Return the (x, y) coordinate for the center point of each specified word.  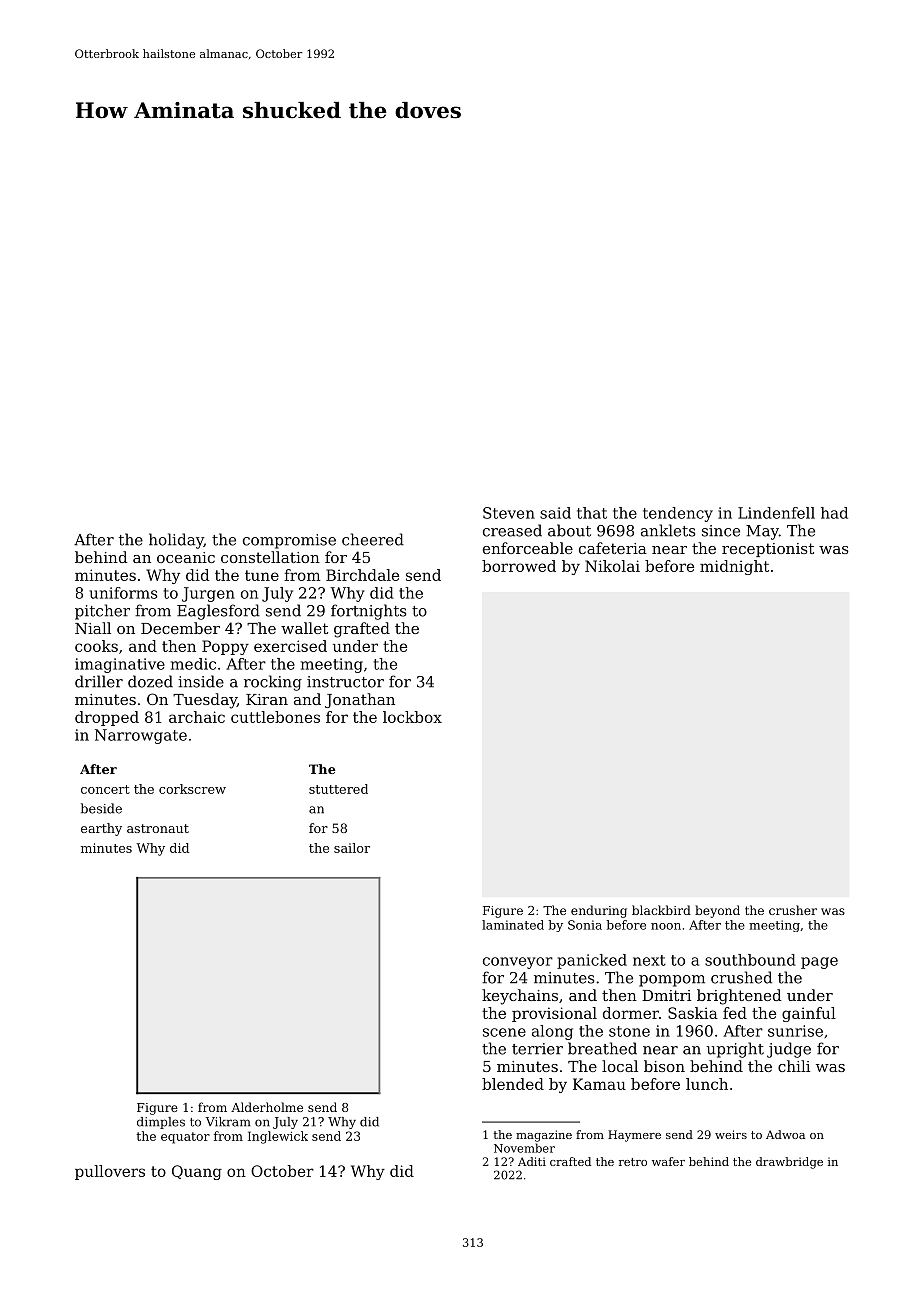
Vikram (228, 1122)
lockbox (412, 717)
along (552, 1032)
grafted (362, 630)
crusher (793, 910)
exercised (290, 646)
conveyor (518, 963)
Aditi (532, 1161)
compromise (289, 541)
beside (101, 808)
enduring (599, 911)
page (819, 963)
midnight (734, 567)
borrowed (519, 566)
